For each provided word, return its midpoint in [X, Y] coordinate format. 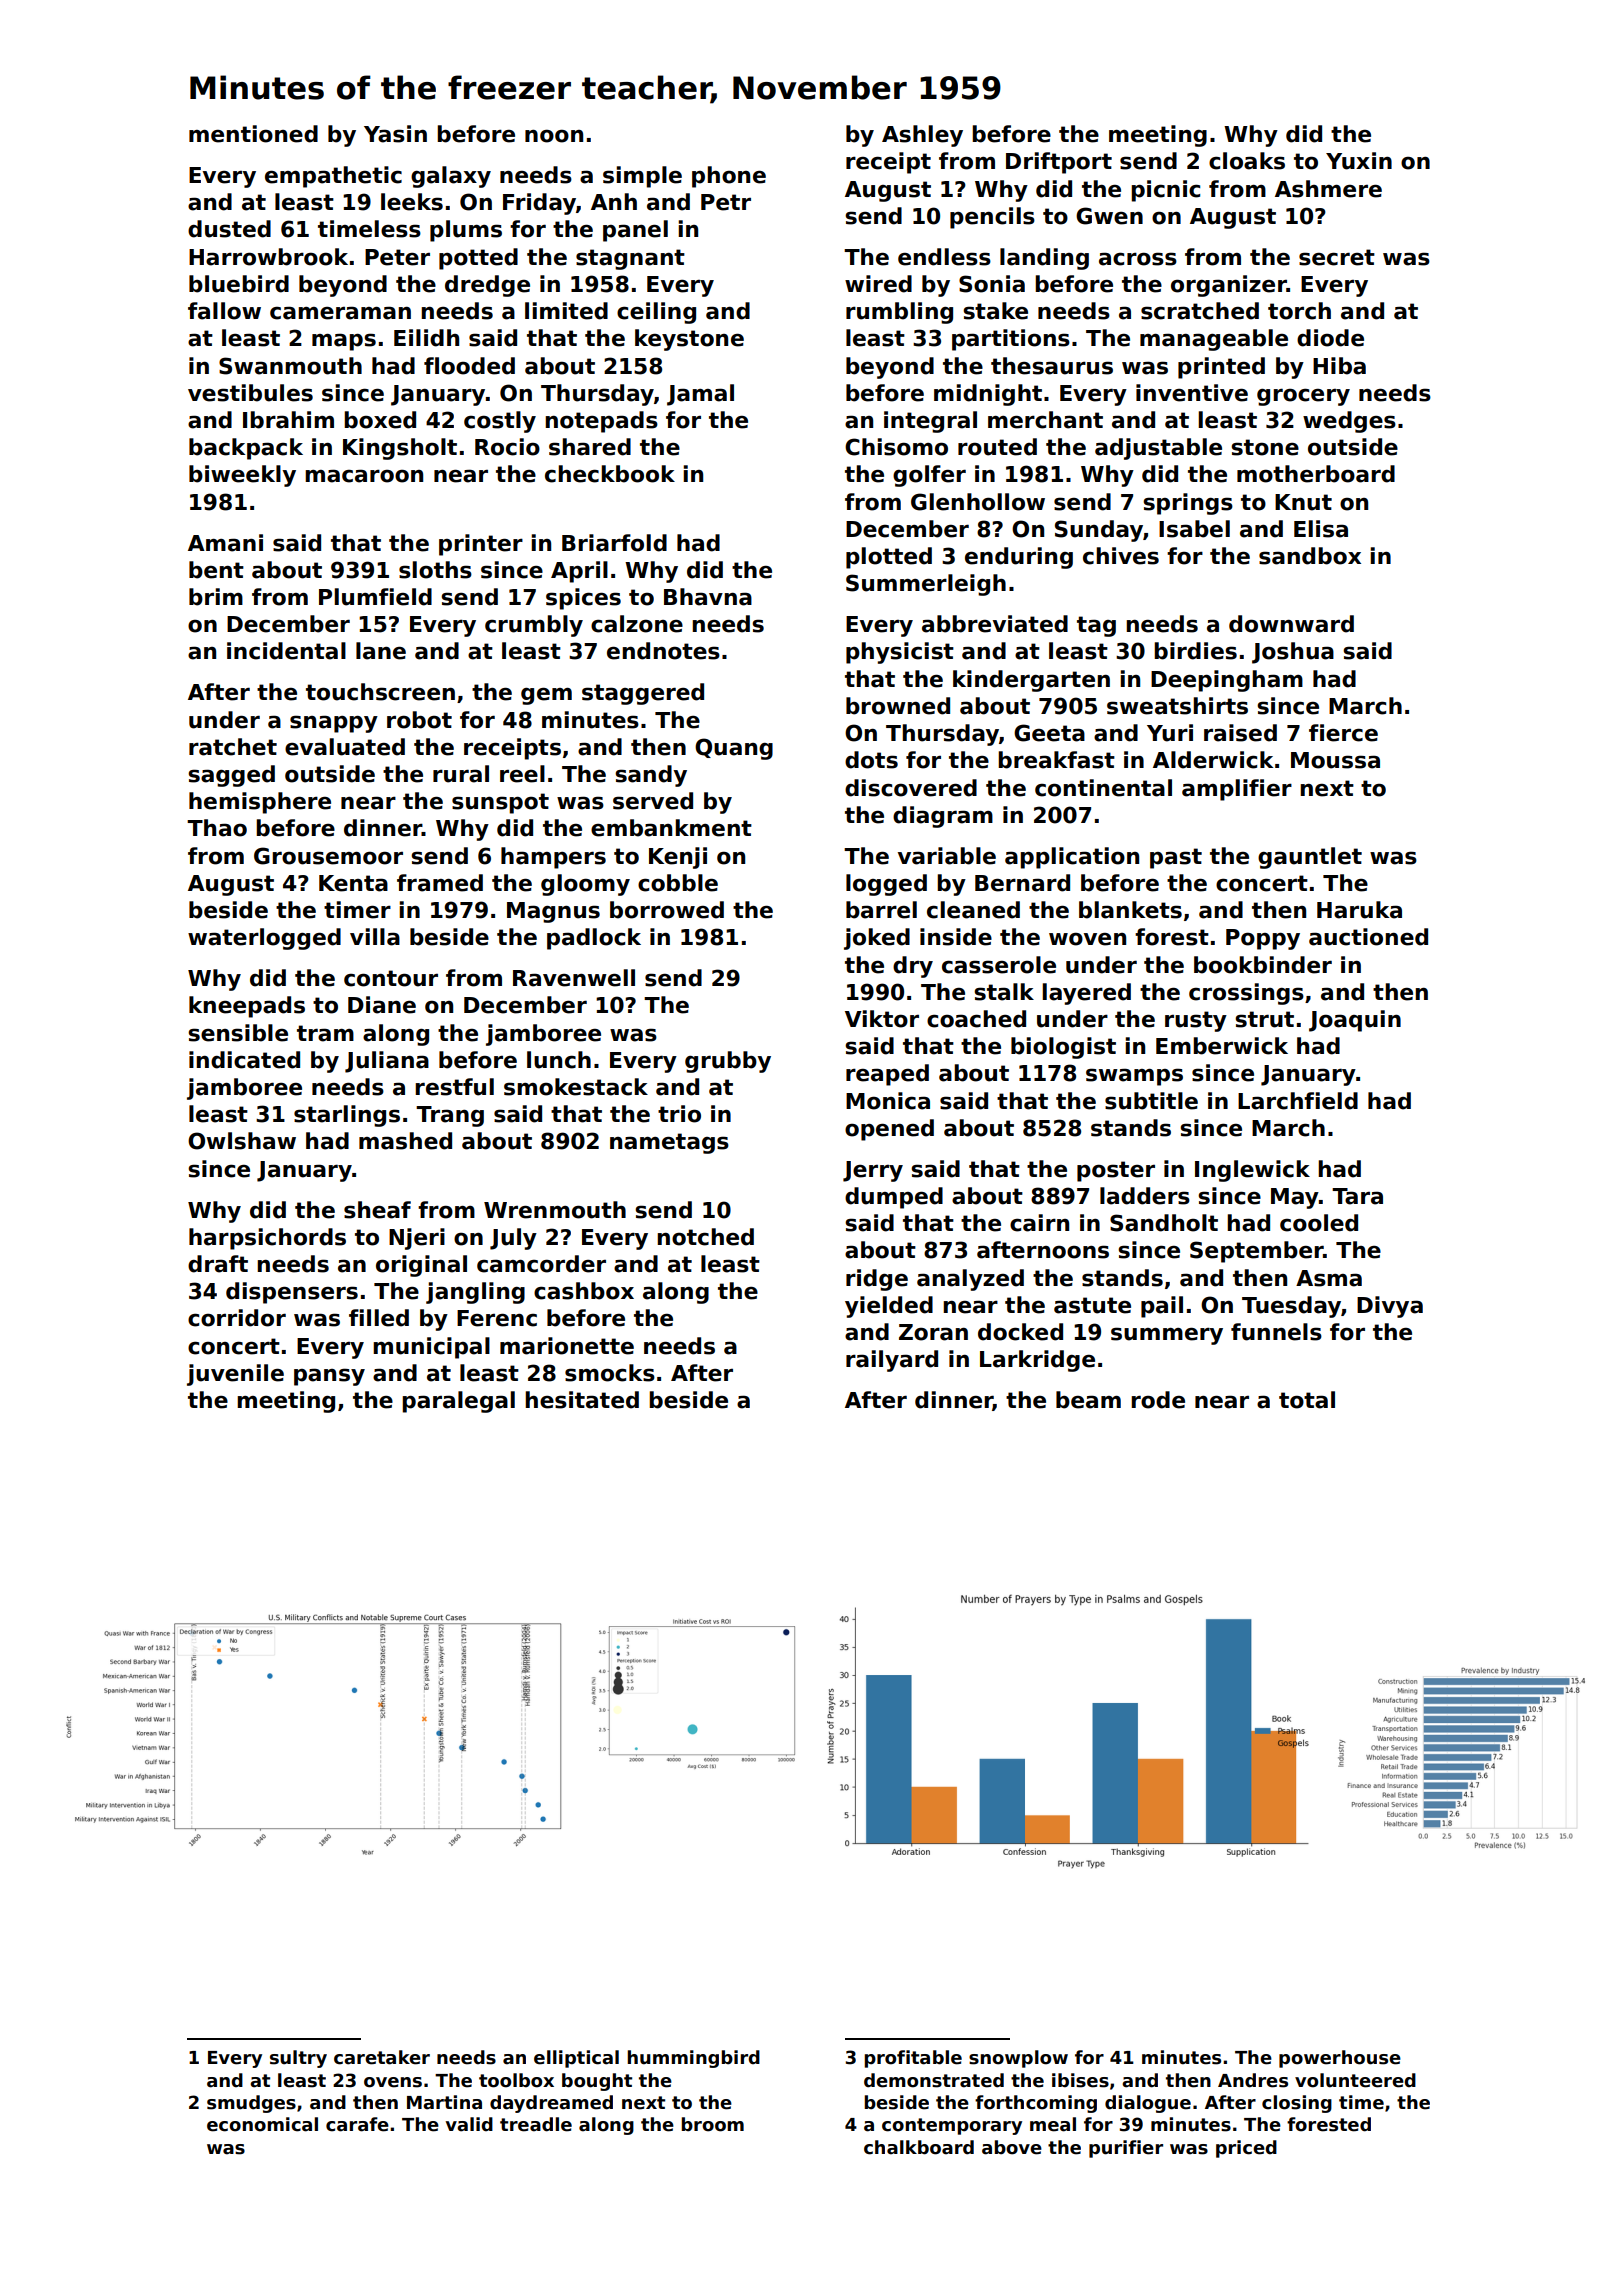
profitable [913, 2059]
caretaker [382, 2057]
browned [898, 706]
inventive [1192, 393]
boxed [380, 420]
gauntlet [1310, 858]
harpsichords [267, 1239]
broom [712, 2124]
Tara [1357, 1196]
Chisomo [896, 447]
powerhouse [1340, 2059]
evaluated [345, 747]
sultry [298, 2059]
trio [679, 1114]
